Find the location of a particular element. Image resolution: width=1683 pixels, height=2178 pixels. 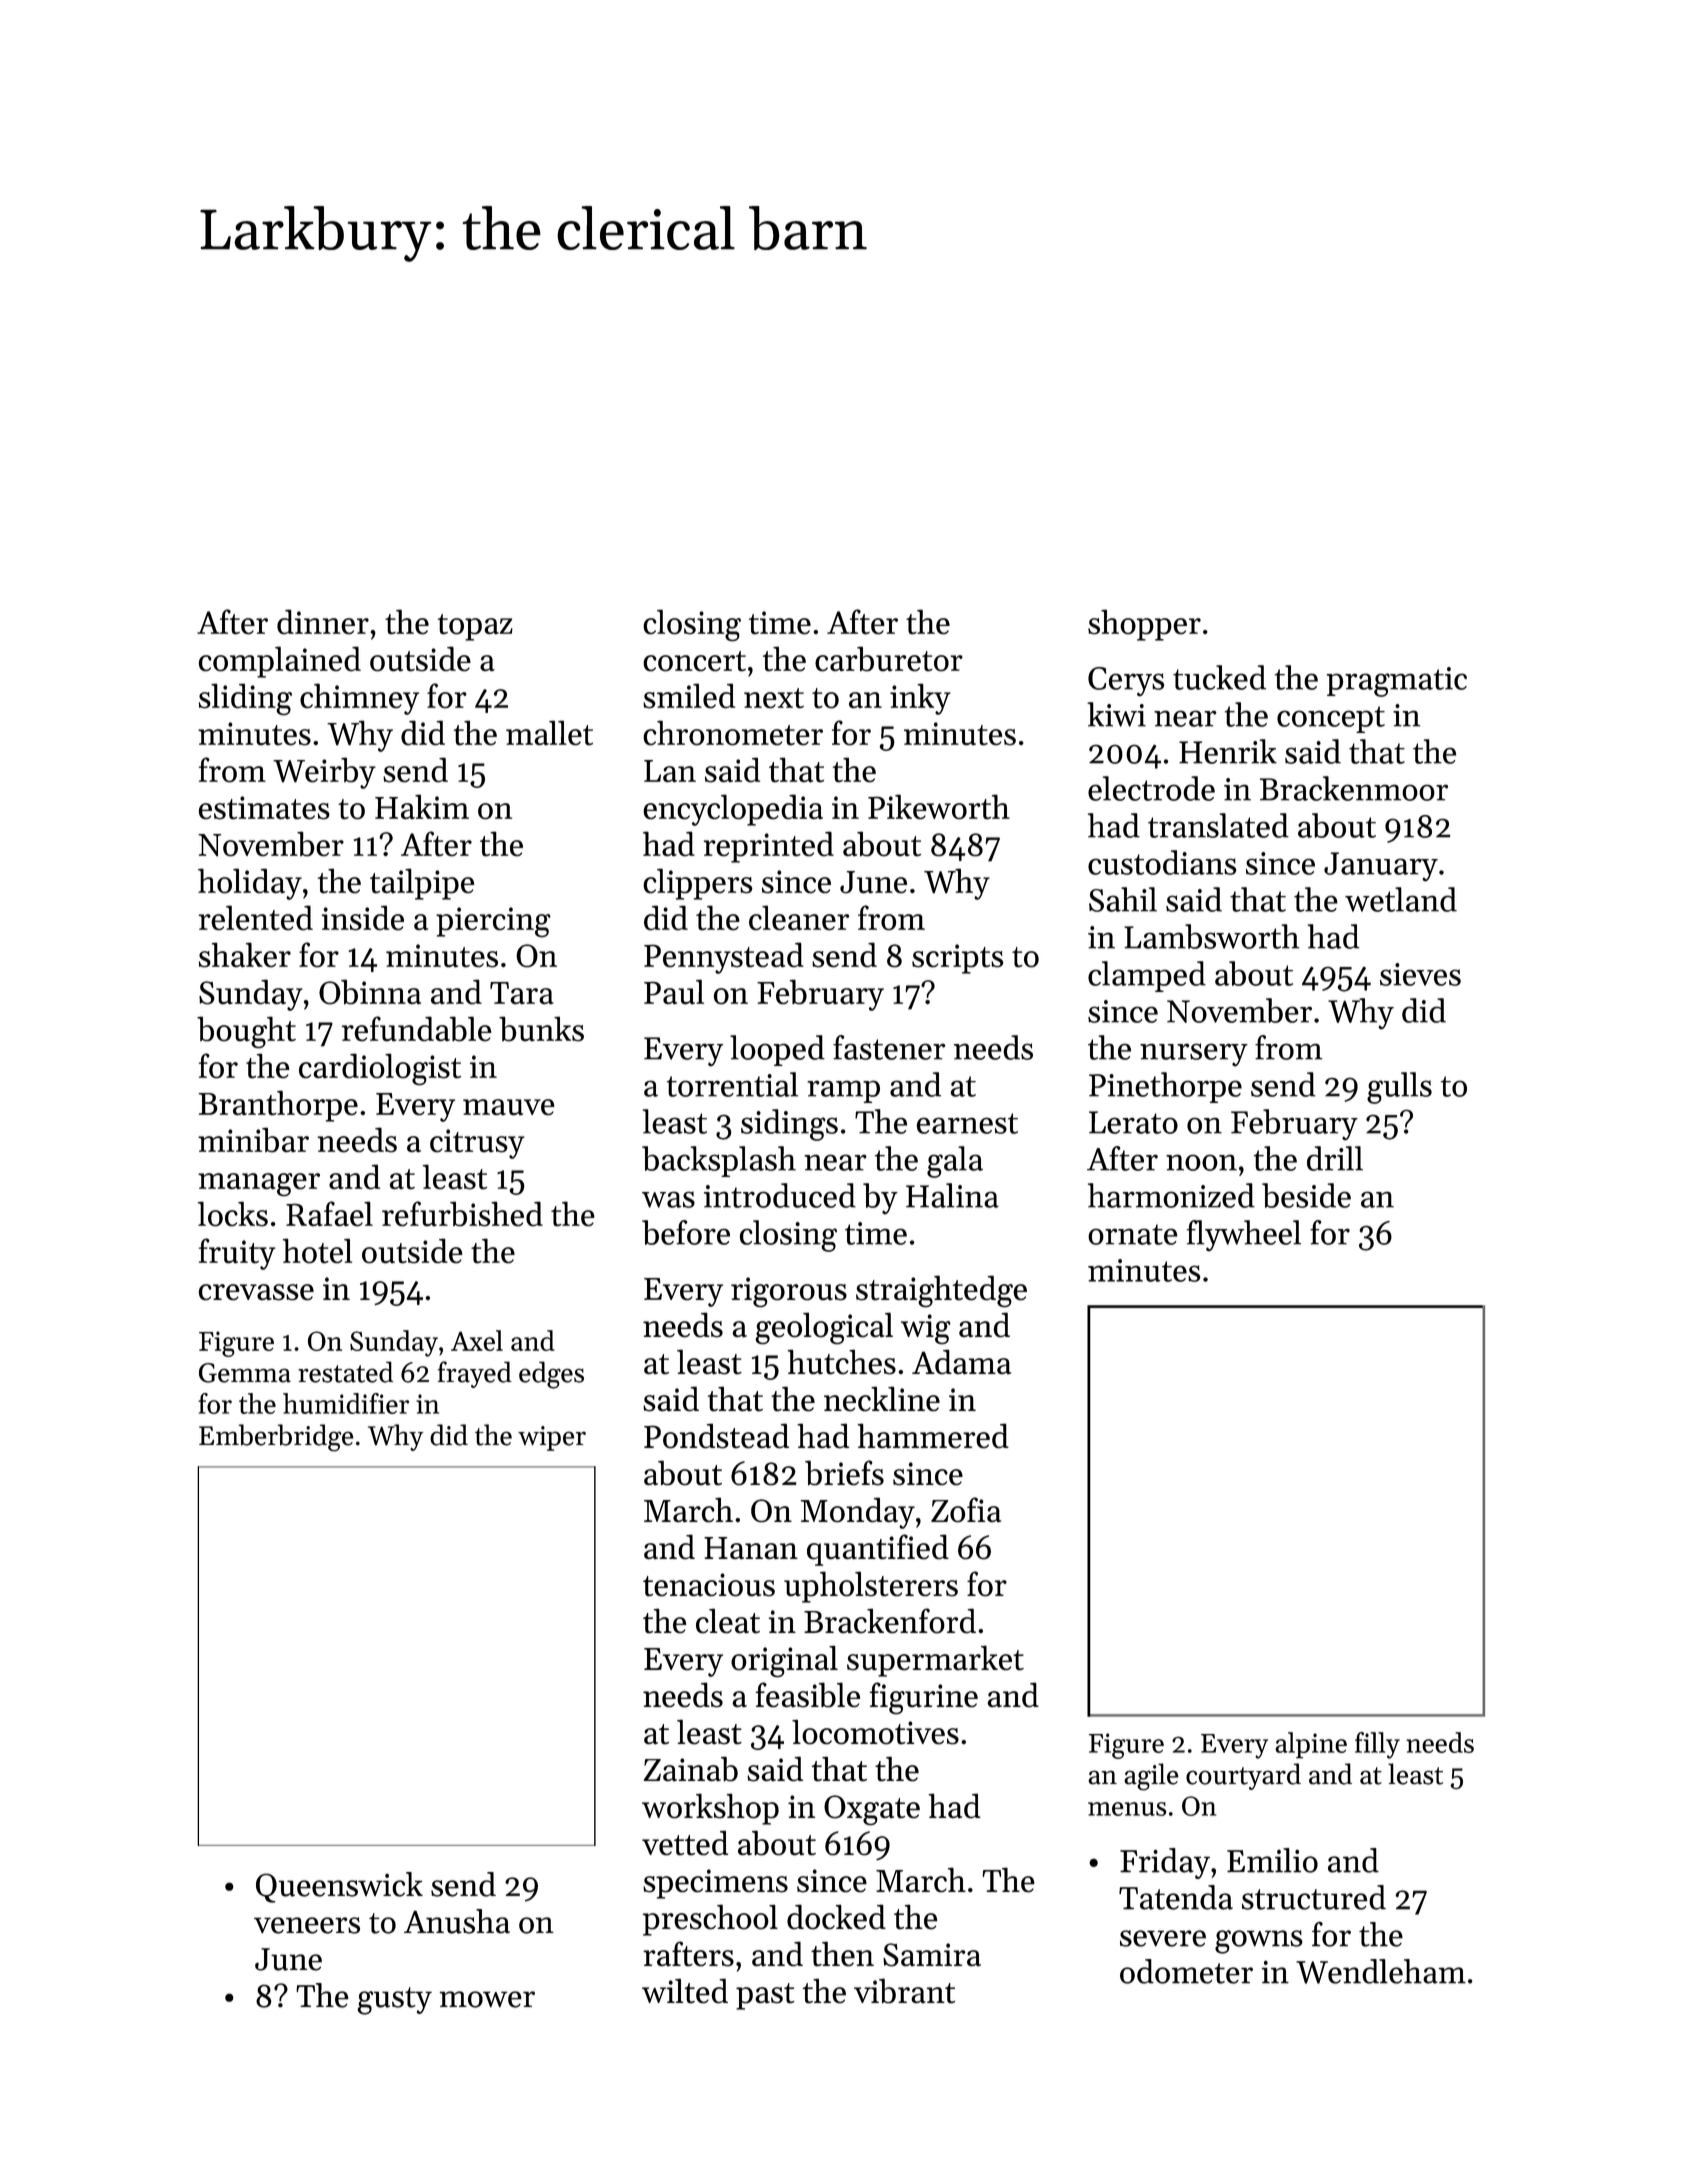

shopper is located at coordinates (1144, 625).
